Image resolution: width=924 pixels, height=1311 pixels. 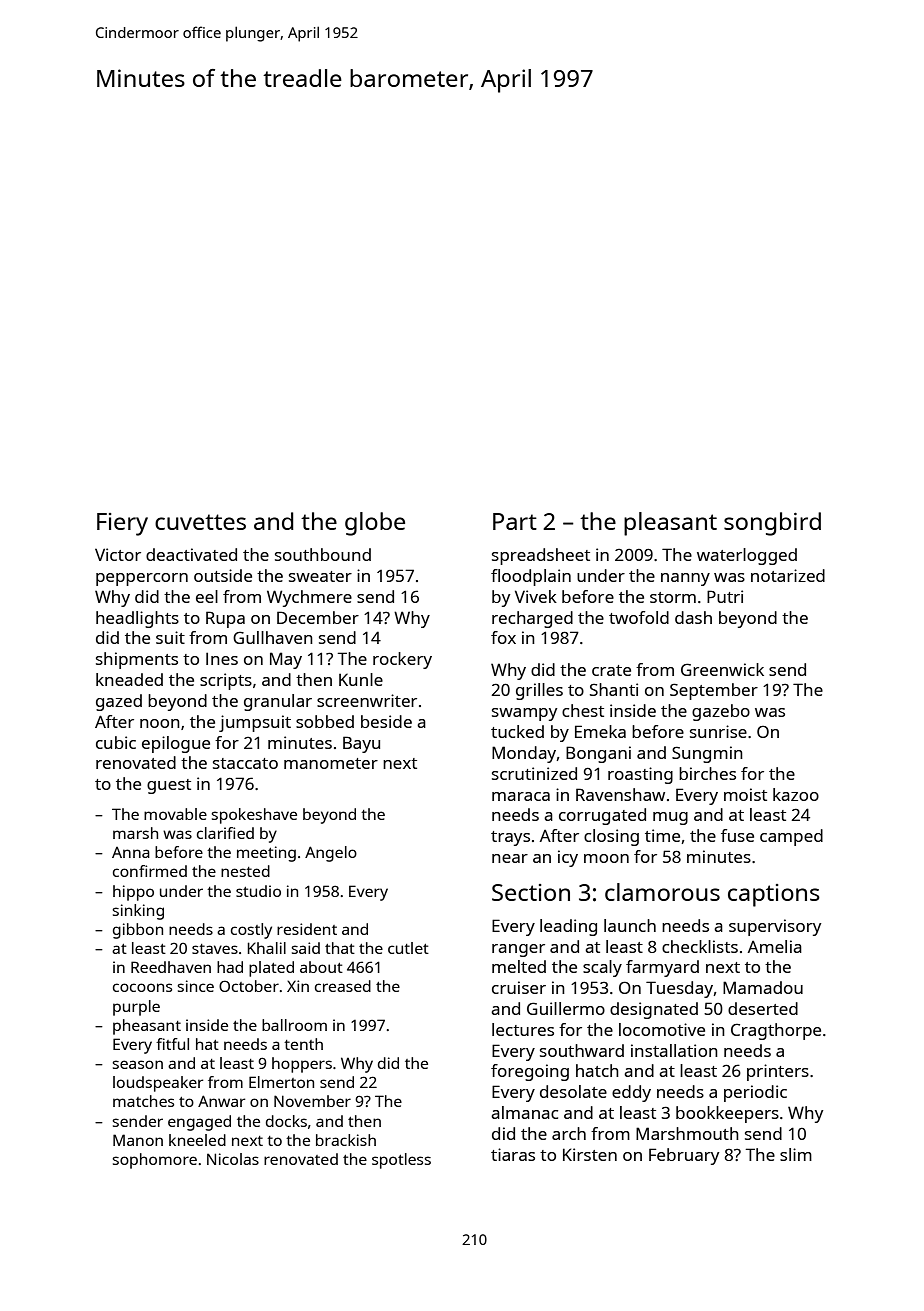 What do you see at coordinates (254, 816) in the screenshot?
I see `spokeshave` at bounding box center [254, 816].
